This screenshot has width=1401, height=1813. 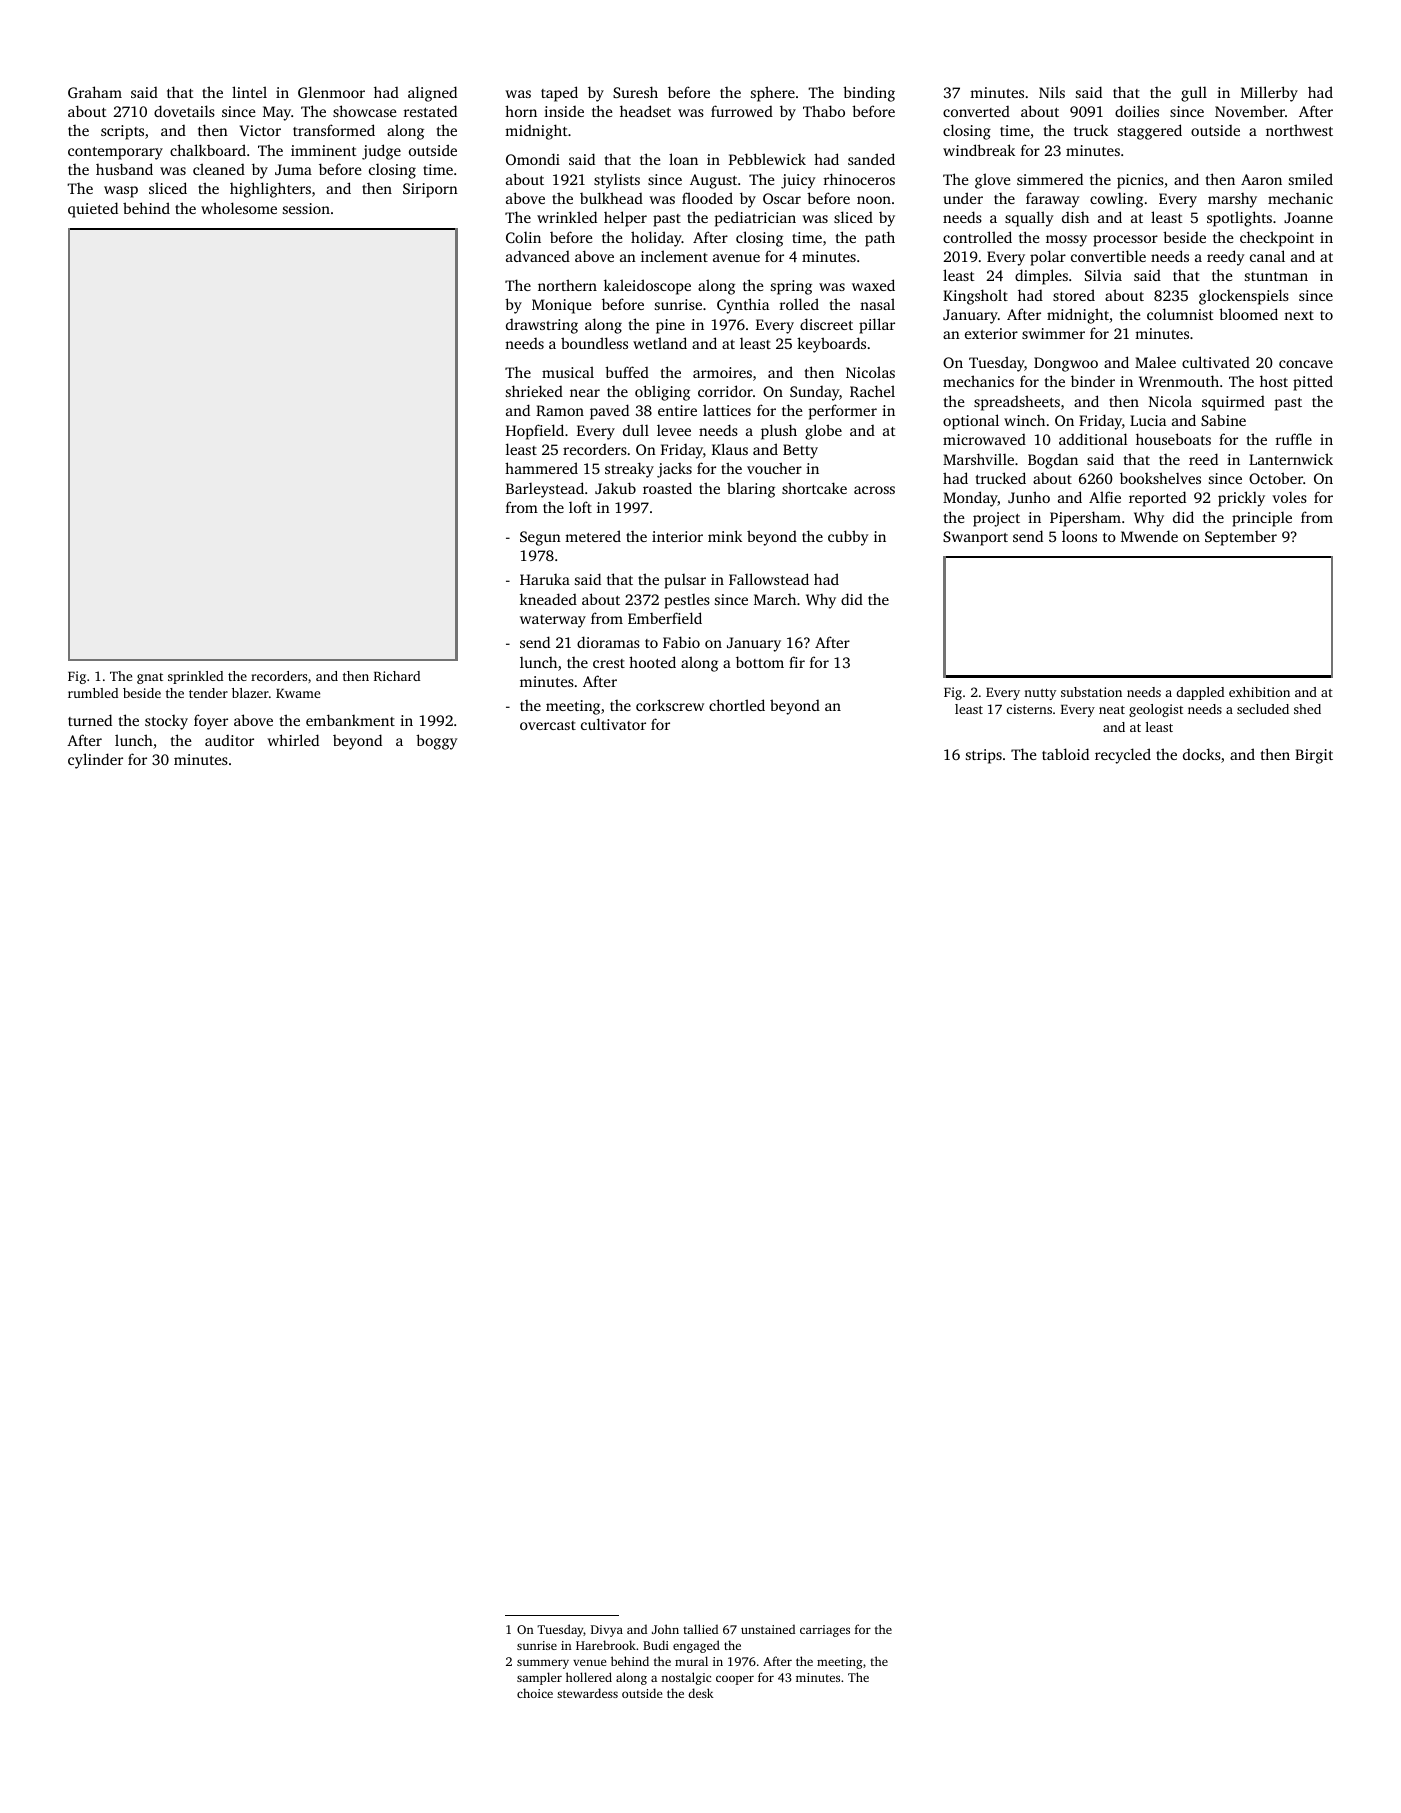 I want to click on chortled, so click(x=737, y=705).
